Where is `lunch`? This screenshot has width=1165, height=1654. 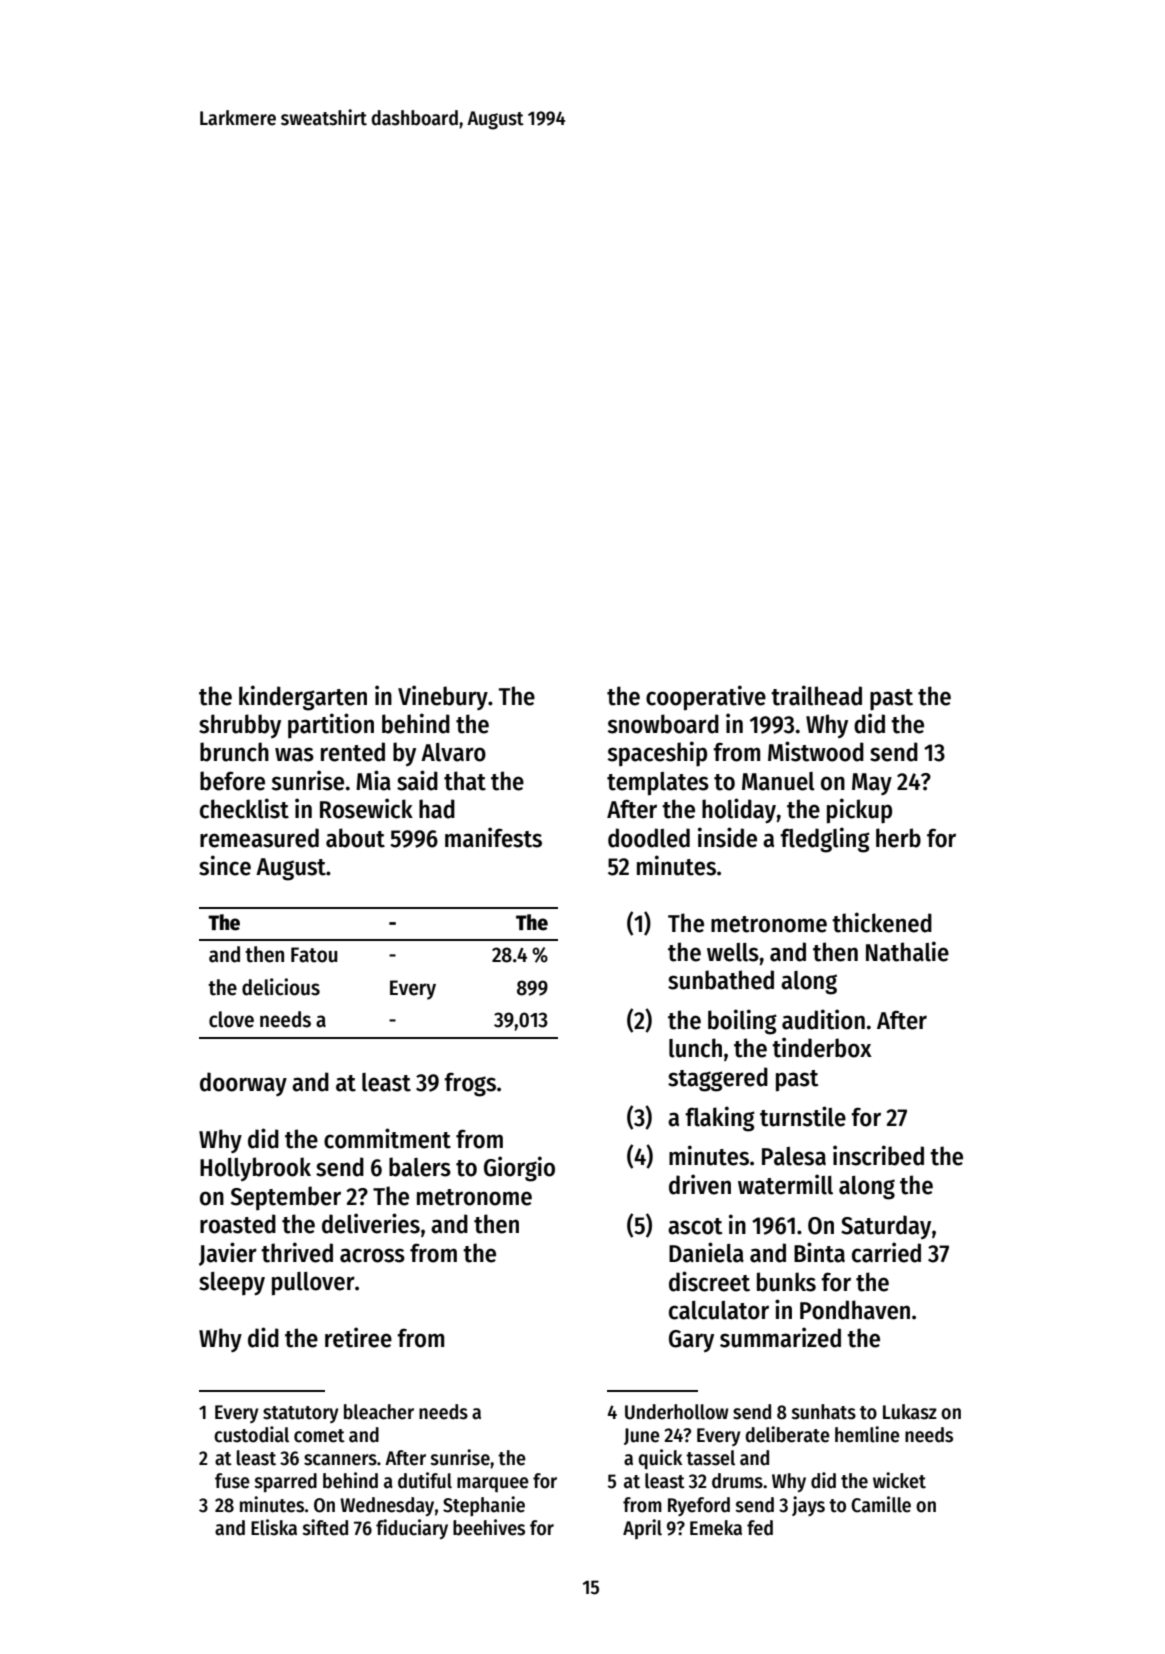
lunch is located at coordinates (695, 1048).
